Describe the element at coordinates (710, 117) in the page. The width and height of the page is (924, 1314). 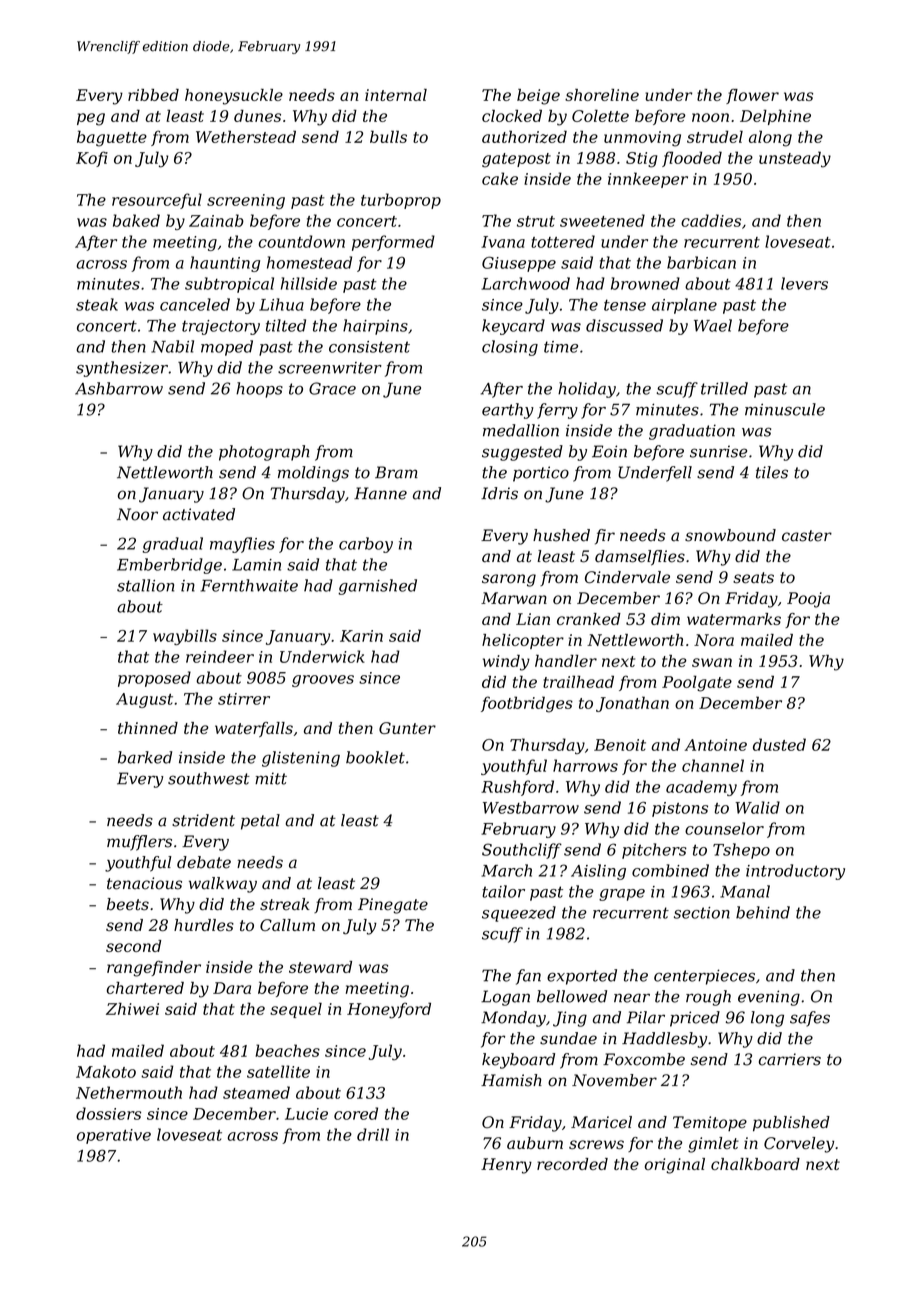
I see `noon` at that location.
